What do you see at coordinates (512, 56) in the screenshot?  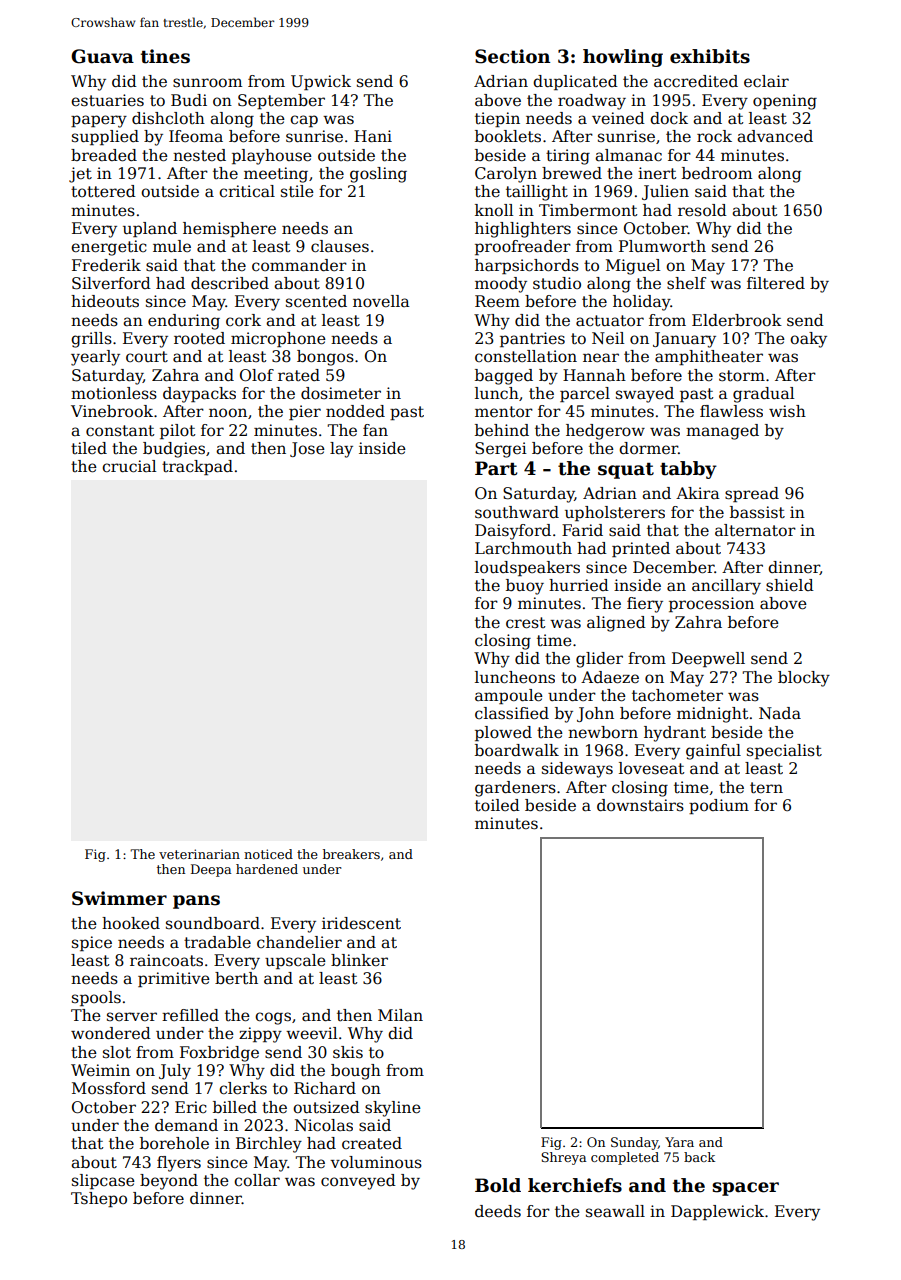 I see `Section` at bounding box center [512, 56].
